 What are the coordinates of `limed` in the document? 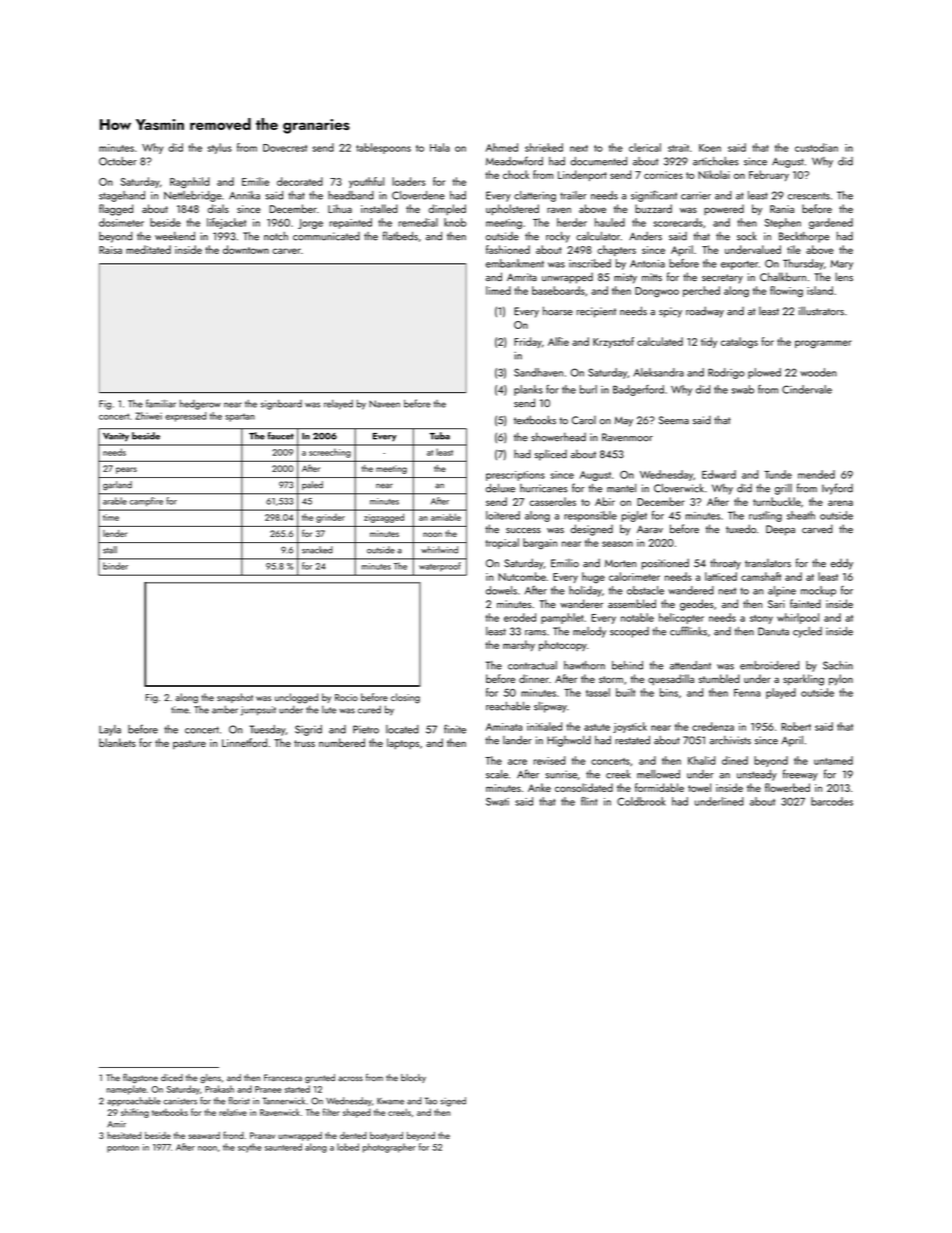 It's located at (498, 290).
